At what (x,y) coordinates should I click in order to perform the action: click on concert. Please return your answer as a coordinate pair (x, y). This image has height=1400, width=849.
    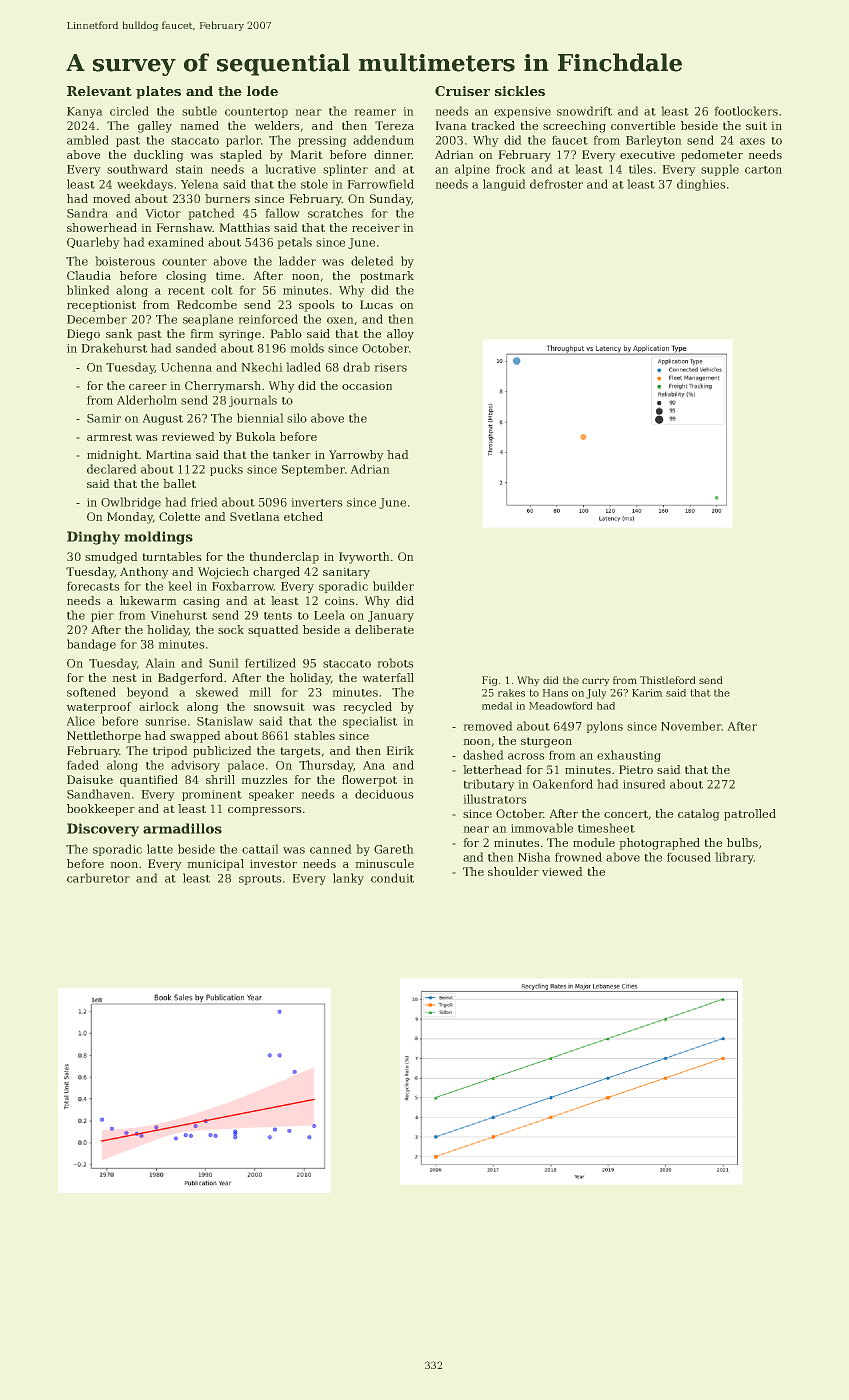
    Looking at the image, I should click on (626, 814).
